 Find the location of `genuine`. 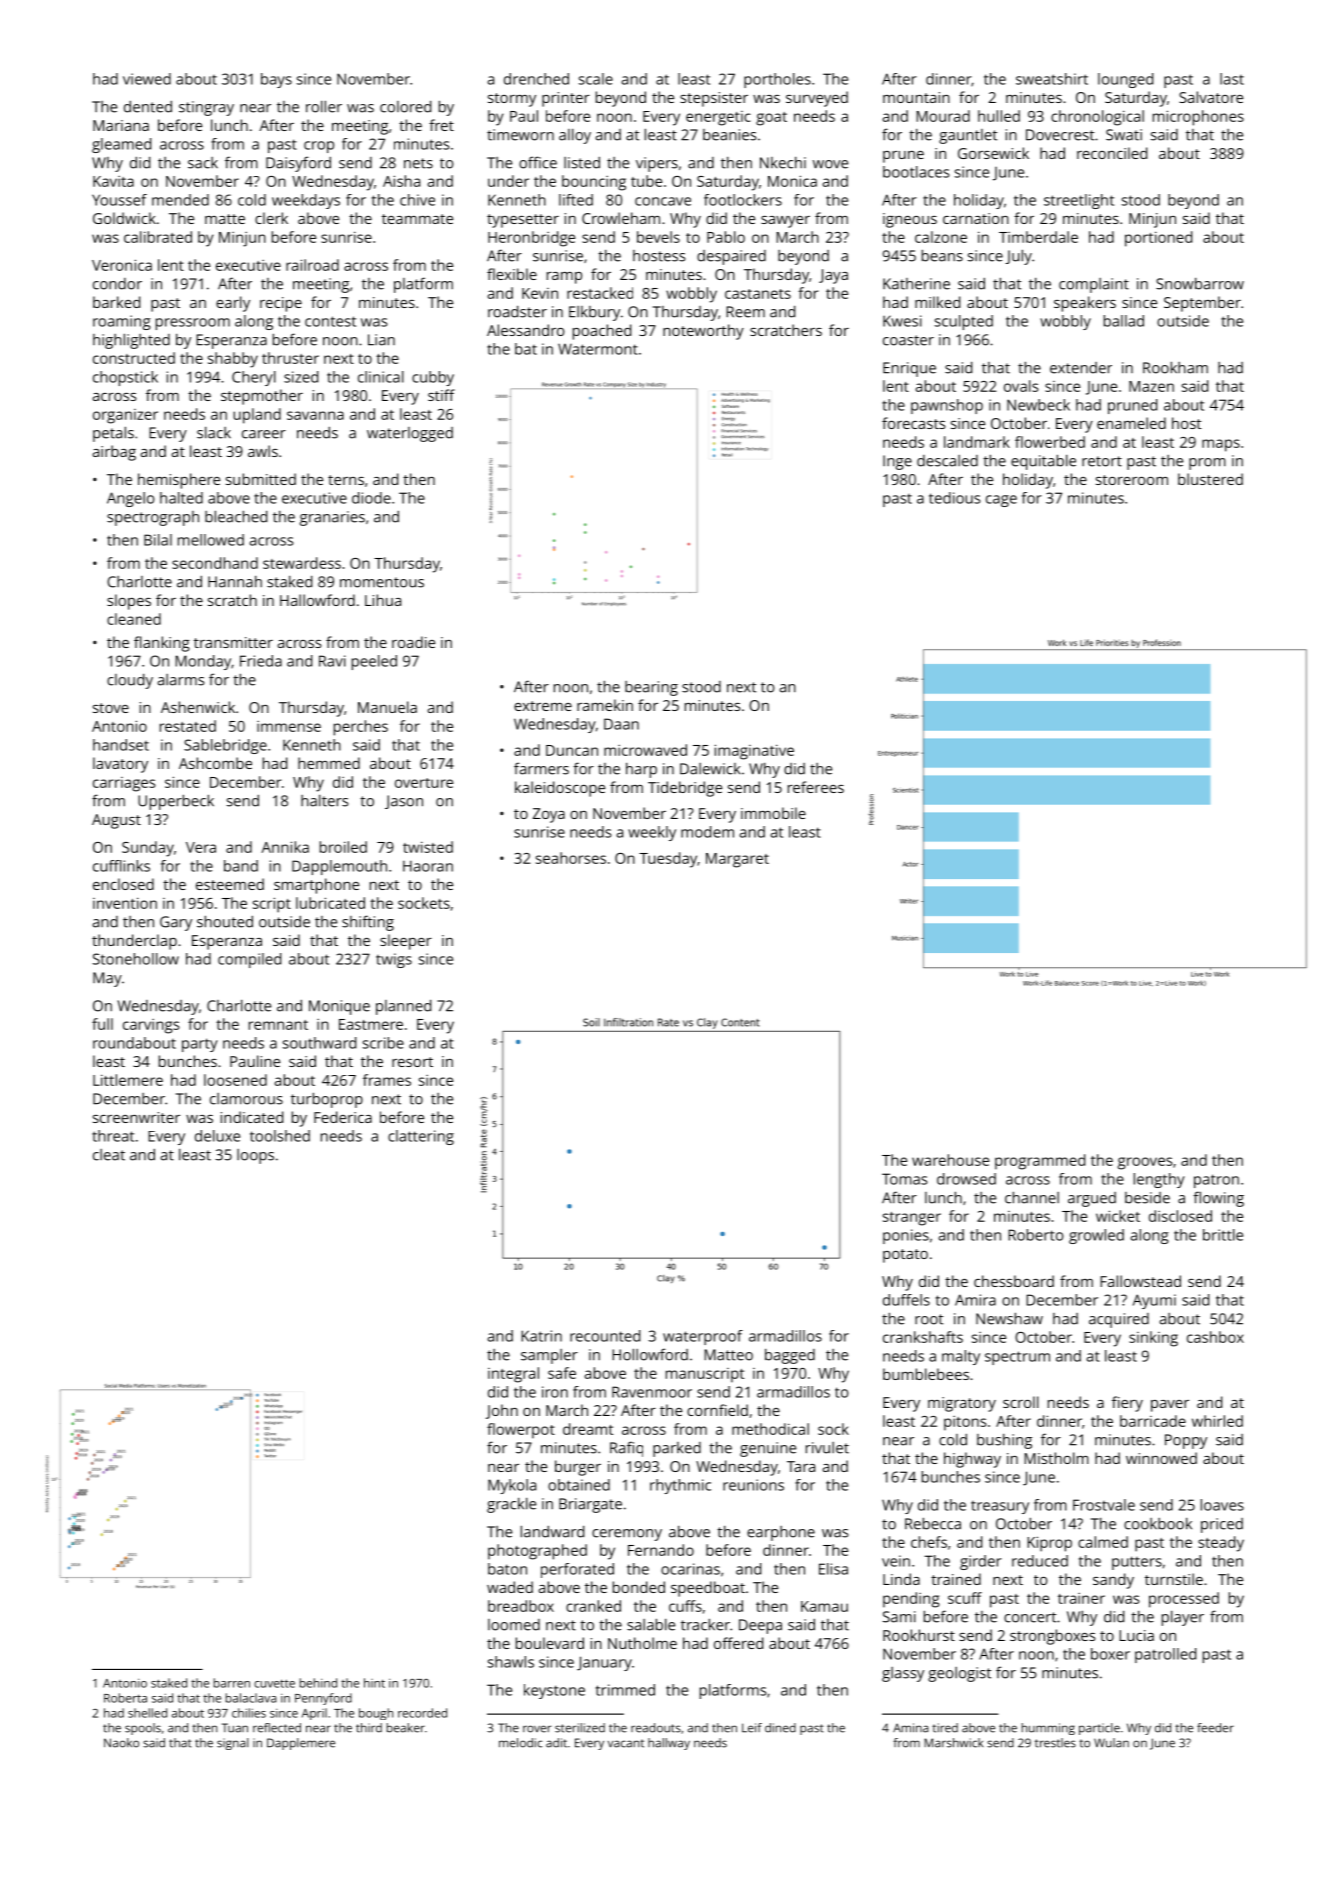

genuine is located at coordinates (768, 1449).
